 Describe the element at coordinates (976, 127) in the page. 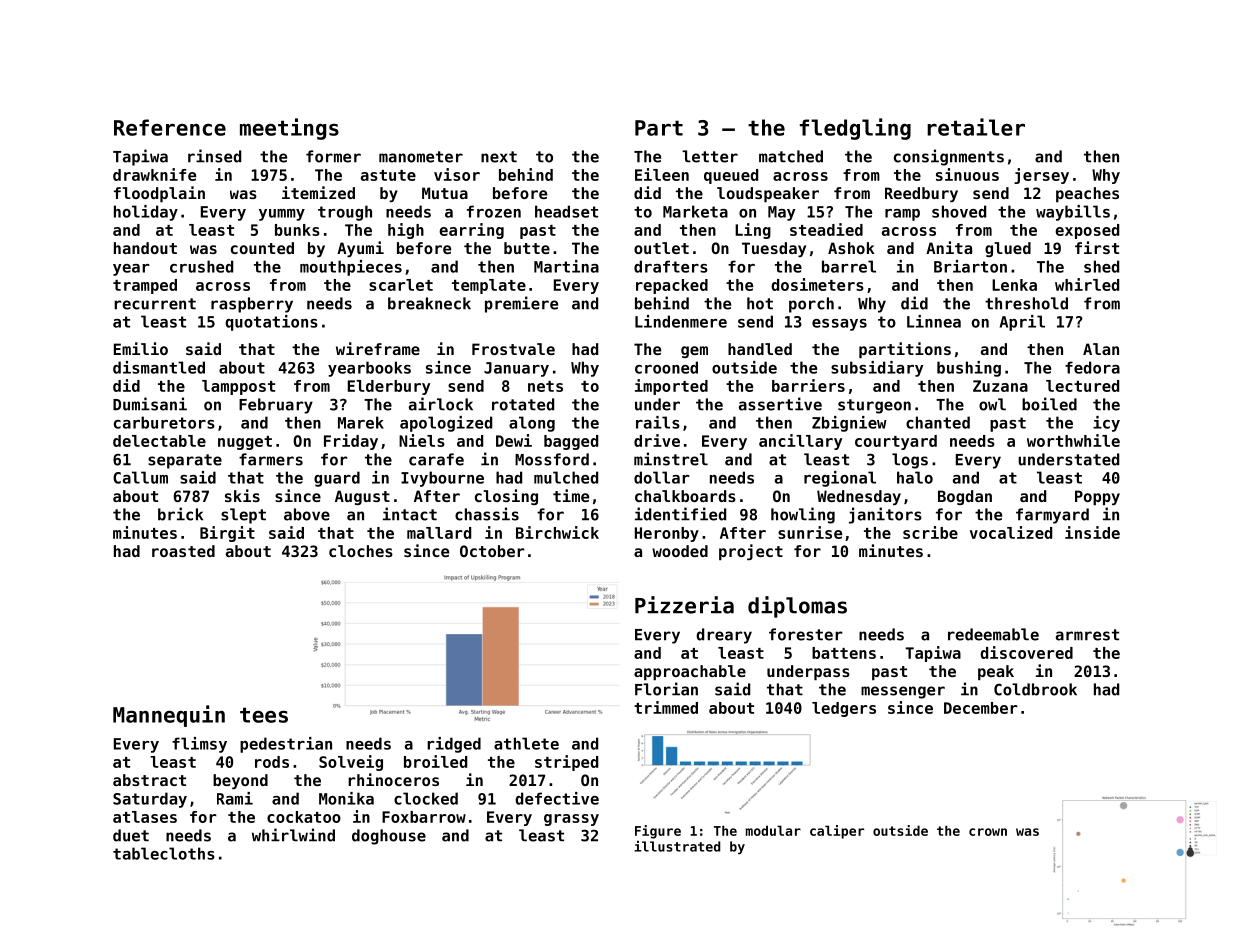

I see `retailer` at that location.
